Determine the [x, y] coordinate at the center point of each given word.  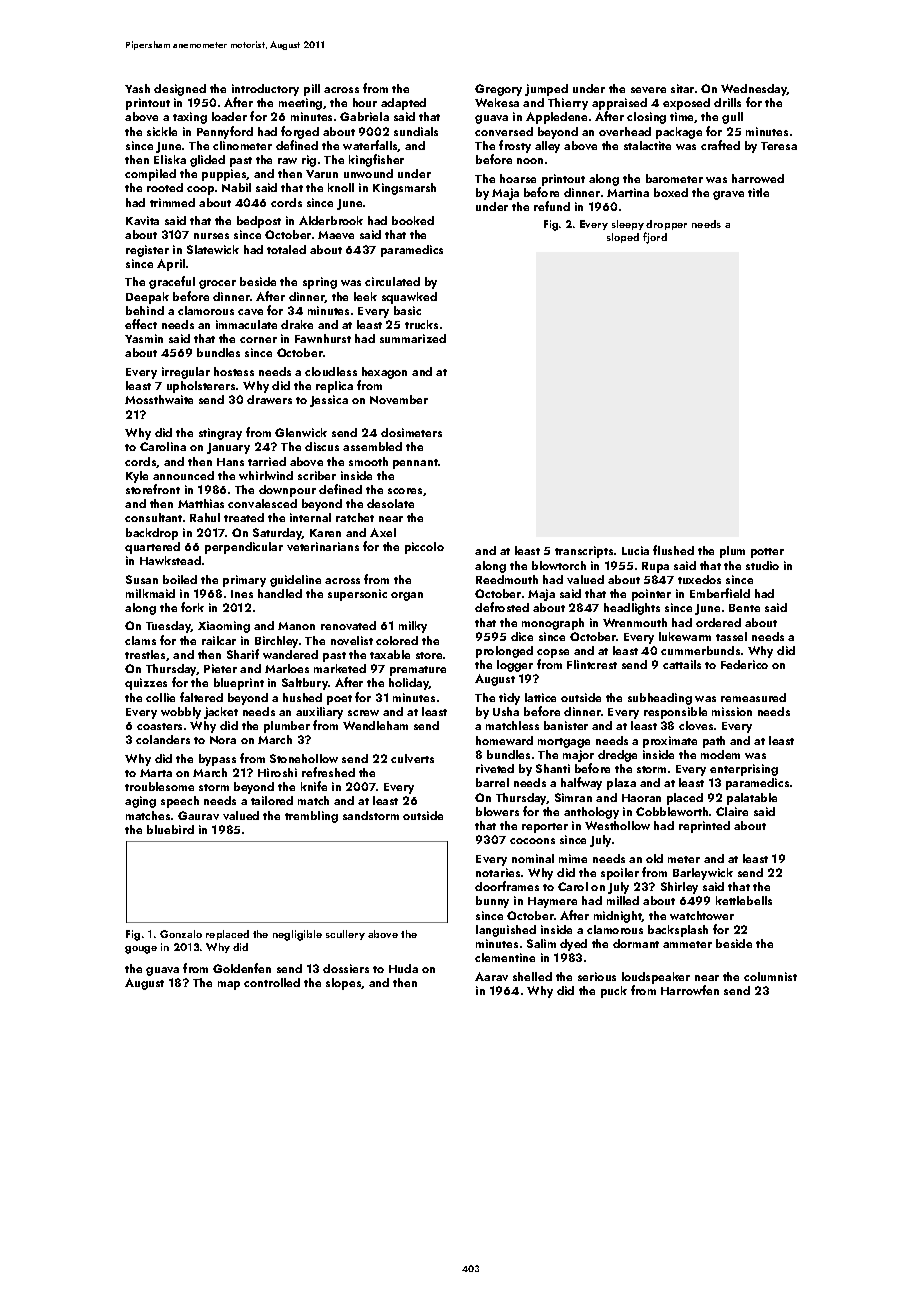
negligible [297, 935]
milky [413, 627]
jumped [546, 90]
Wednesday [754, 90]
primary [244, 581]
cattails [682, 664]
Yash [137, 88]
